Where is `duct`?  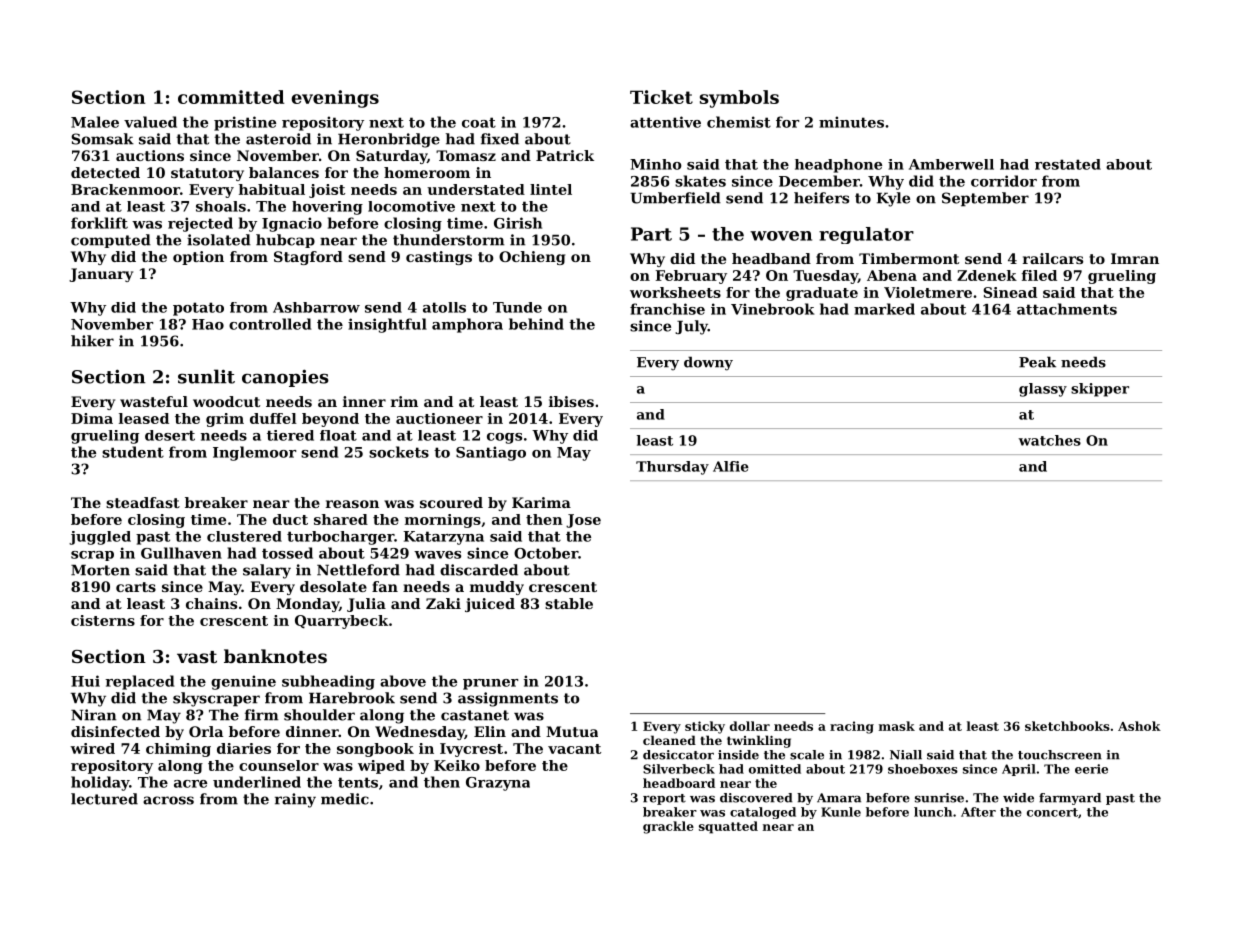
duct is located at coordinates (290, 519).
